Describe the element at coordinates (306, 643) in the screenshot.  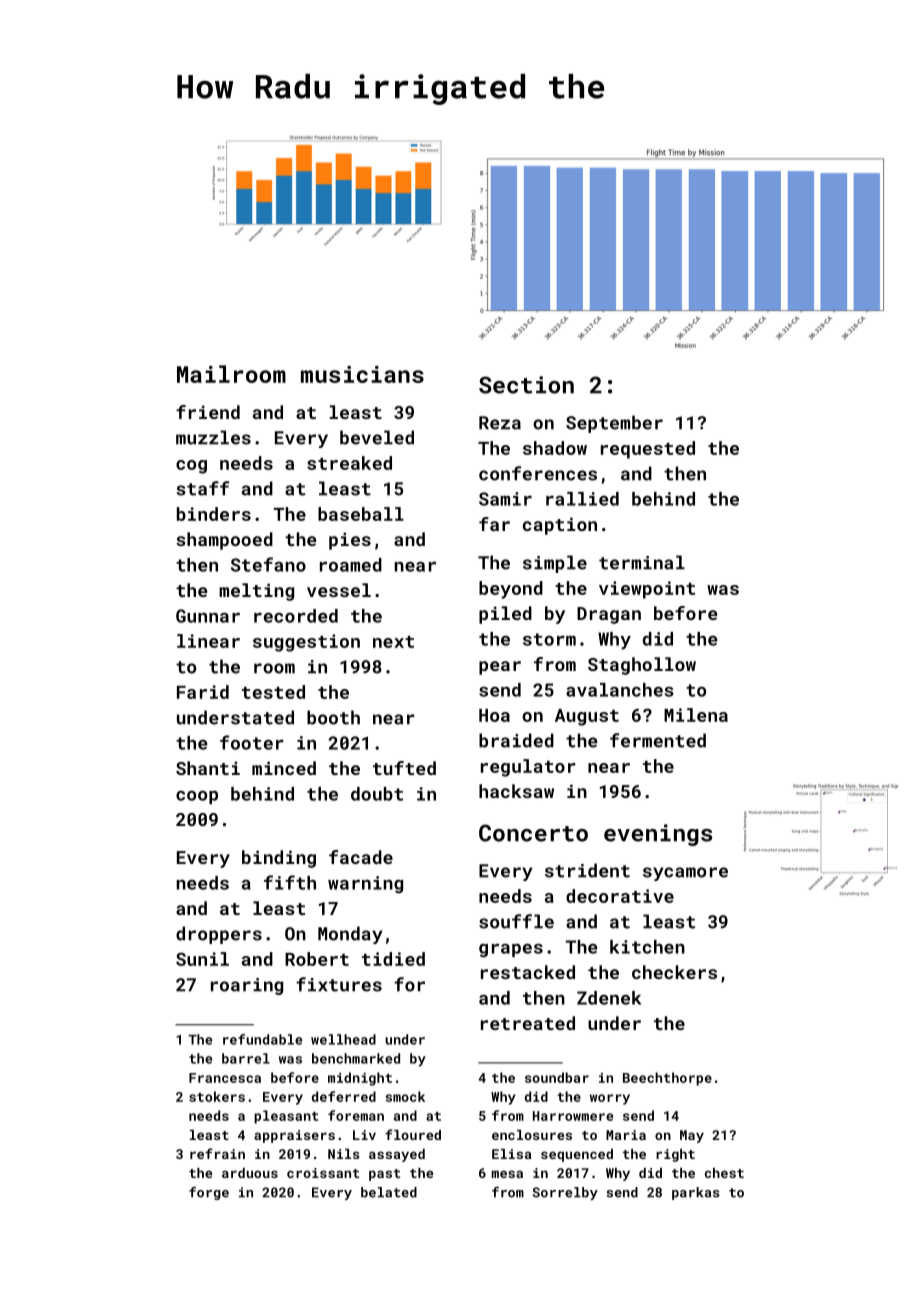
I see `suggestion` at that location.
